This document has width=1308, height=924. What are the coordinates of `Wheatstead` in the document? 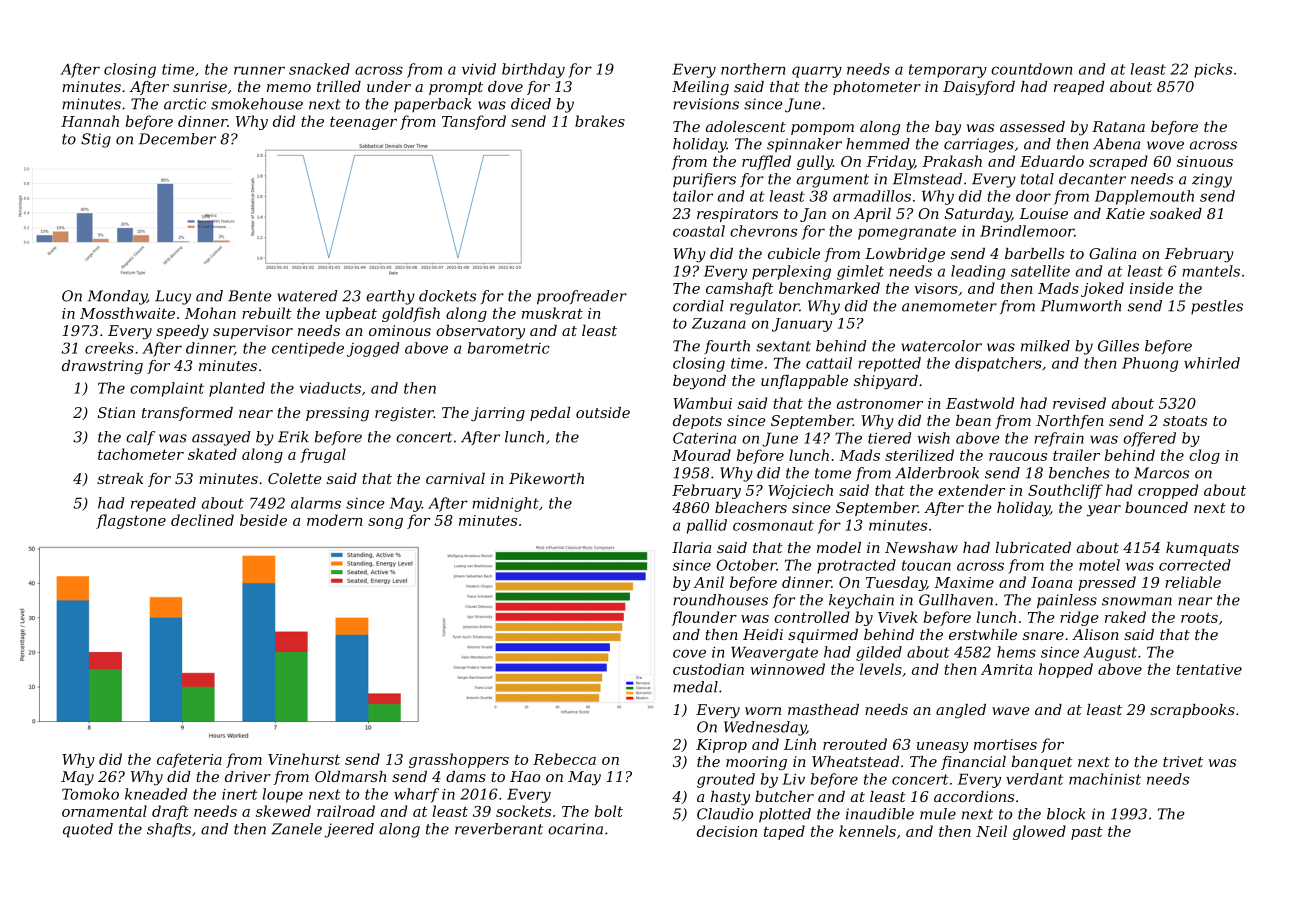 It's located at (855, 761).
